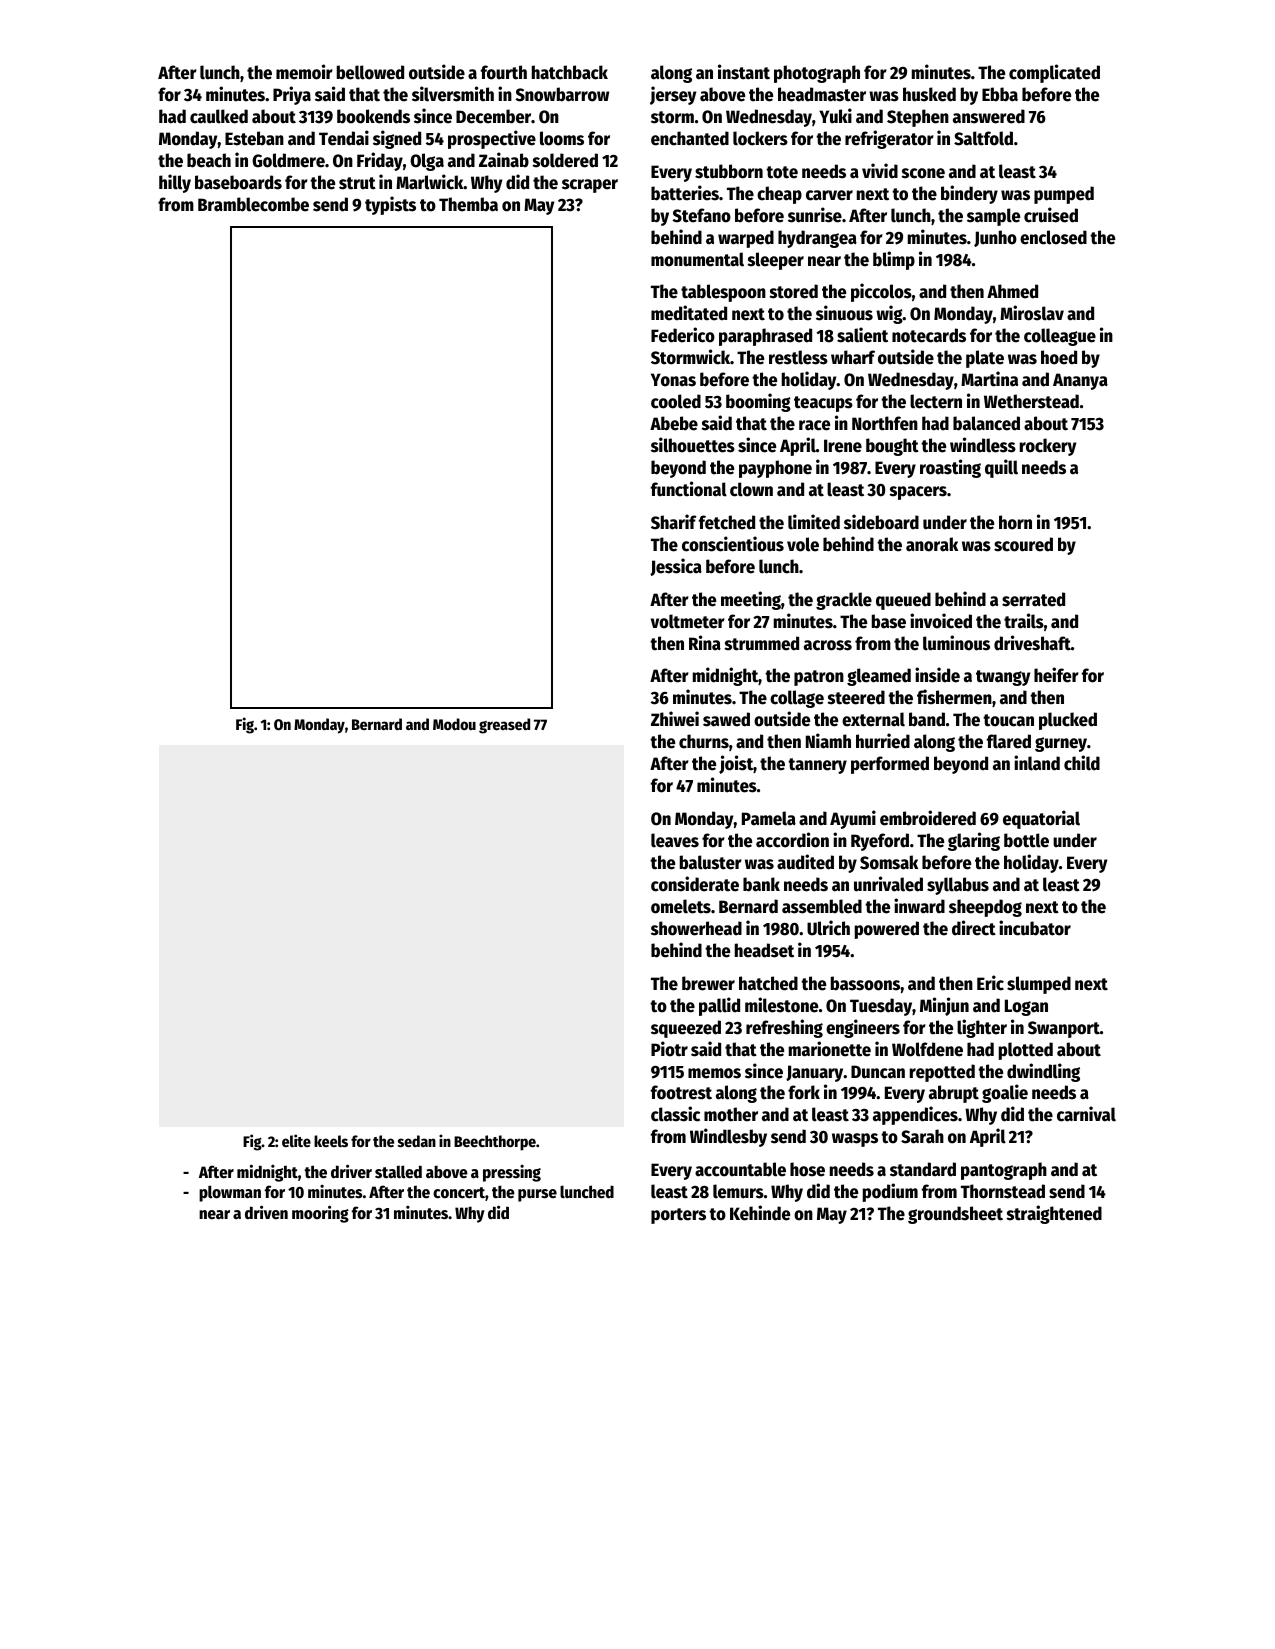 This page has width=1275, height=1649. Describe the element at coordinates (357, 183) in the page. I see `strut` at that location.
